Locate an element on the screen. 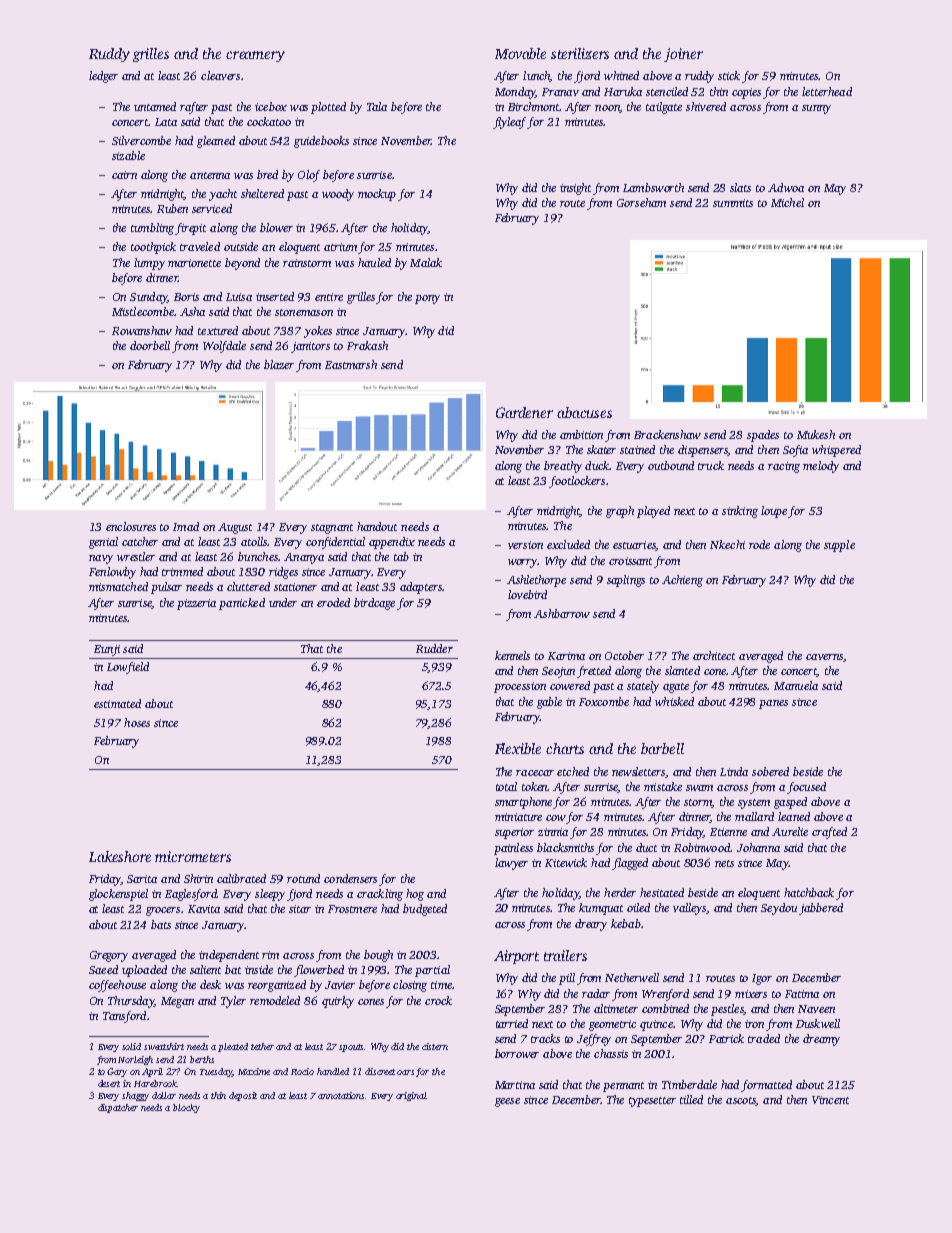 The width and height of the screenshot is (952, 1233). racecar is located at coordinates (535, 773).
